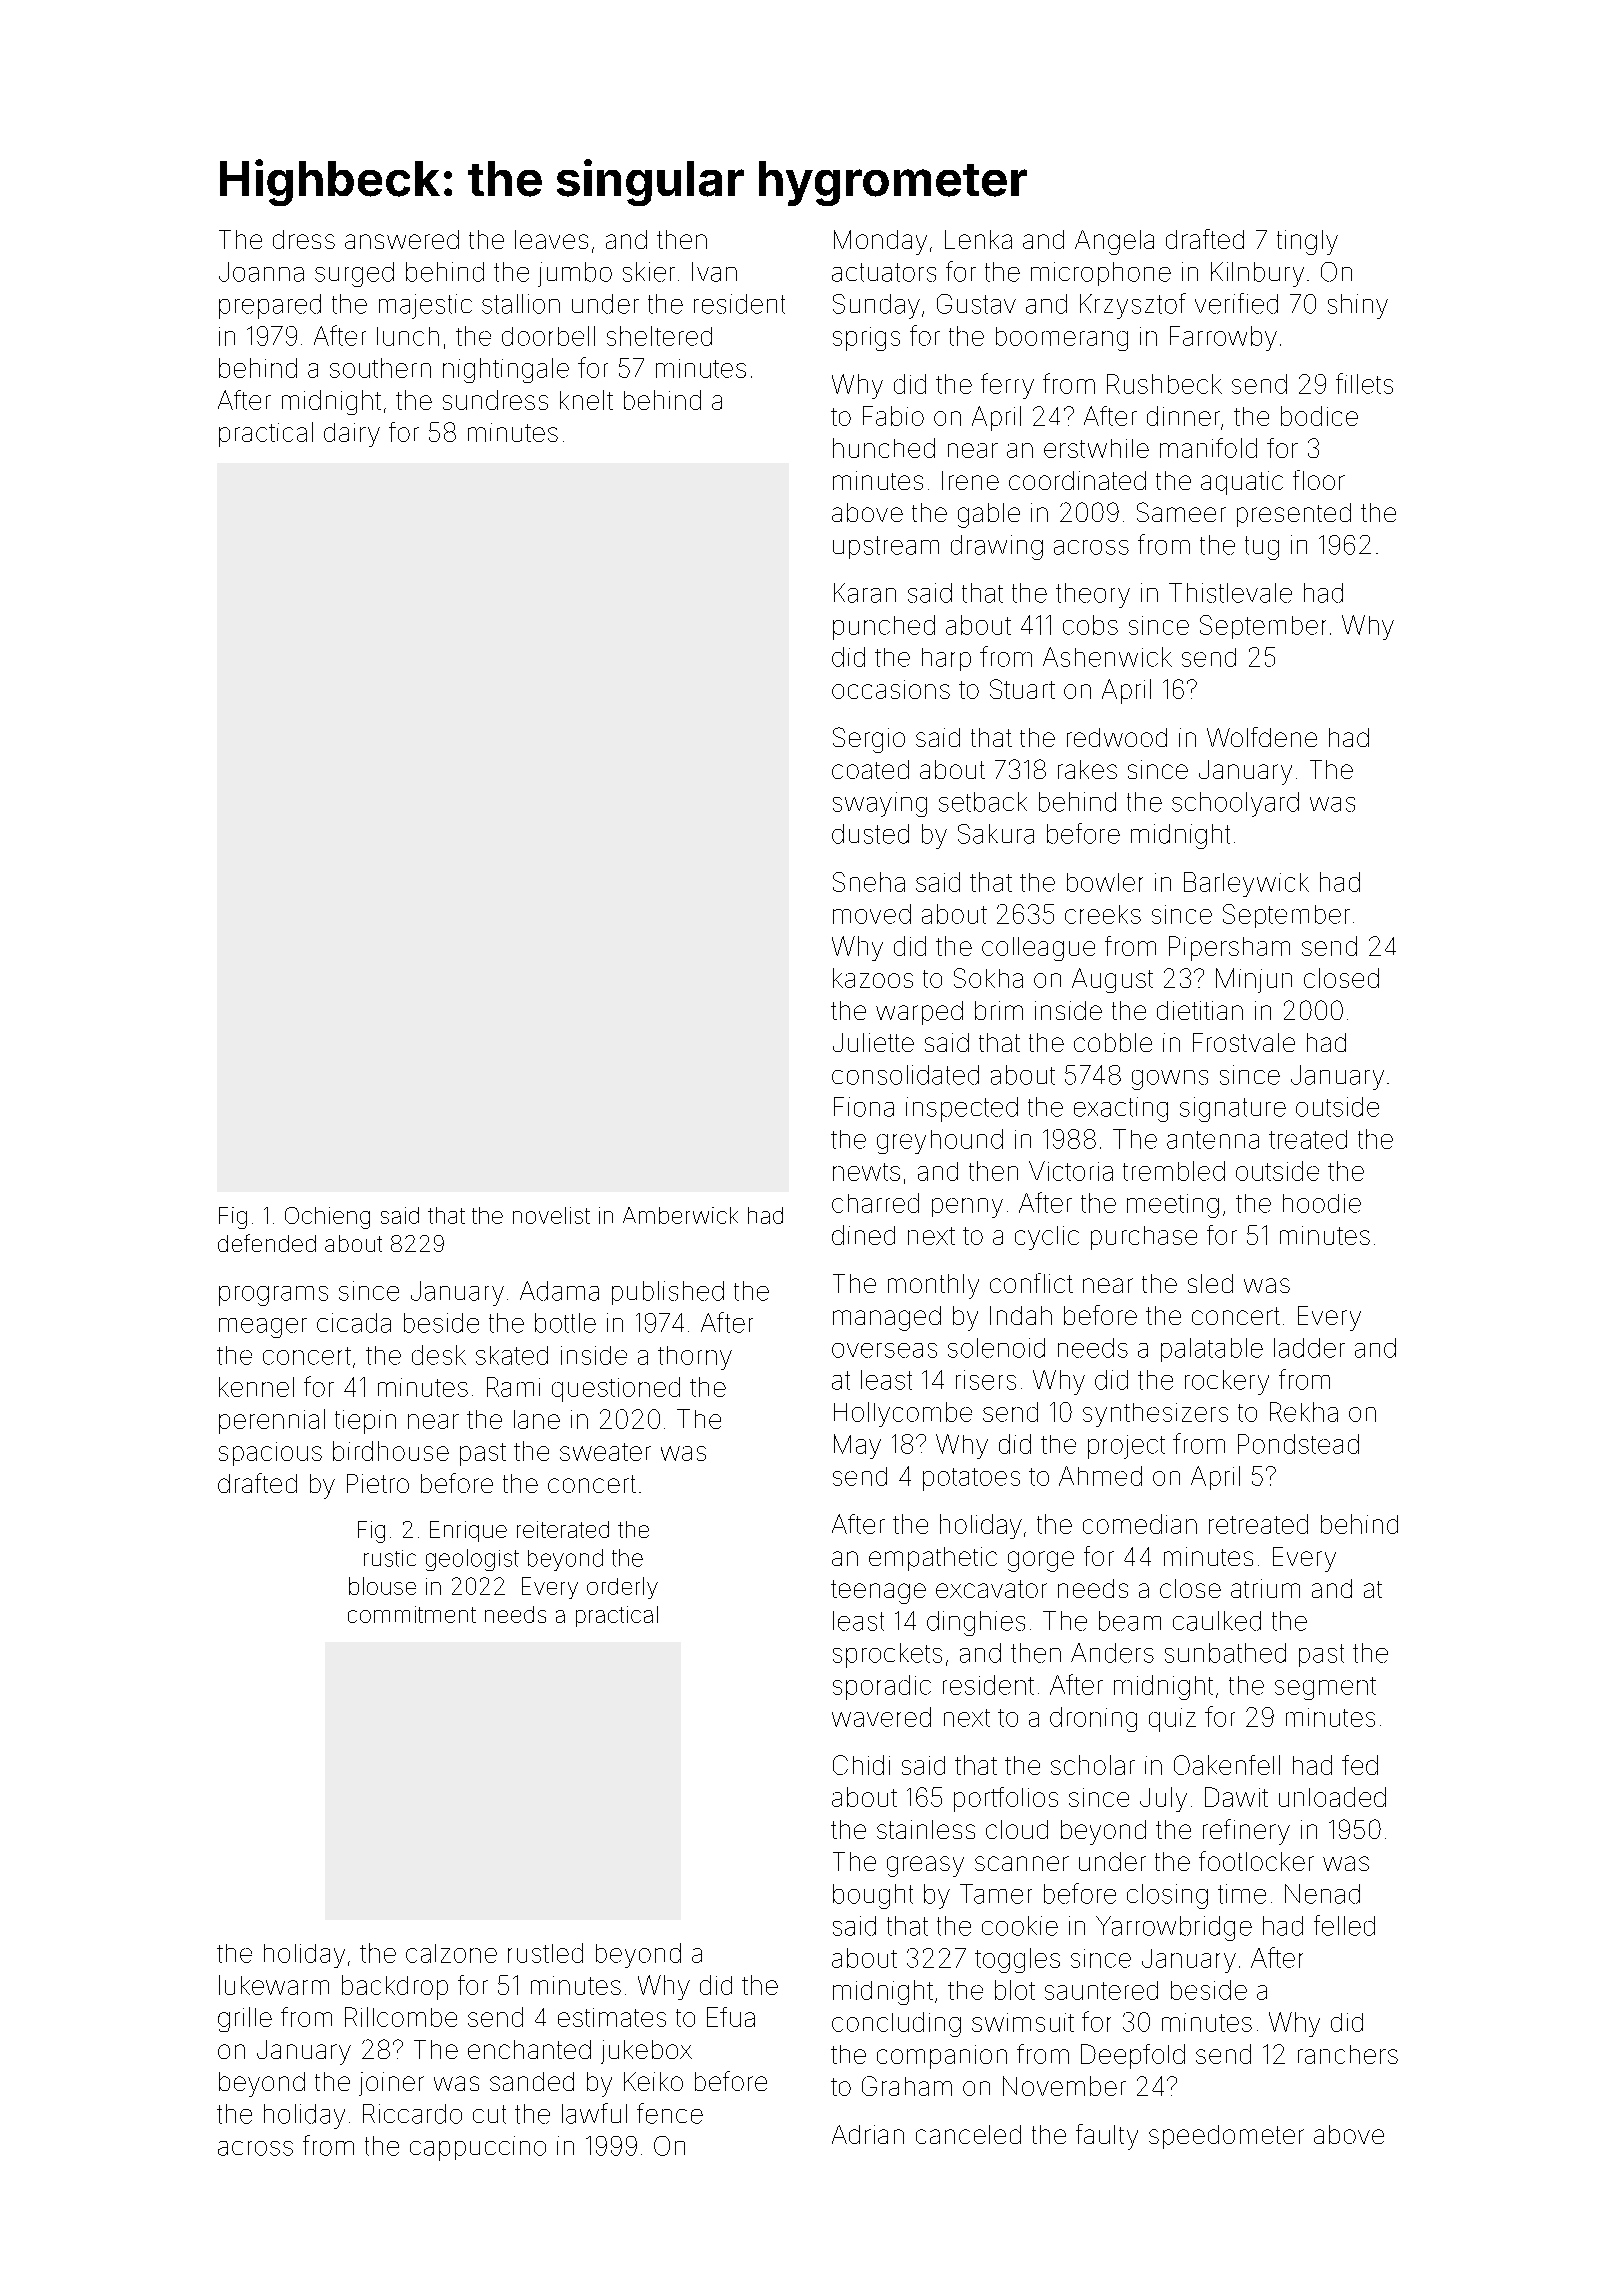 Image resolution: width=1620 pixels, height=2292 pixels. Describe the element at coordinates (976, 304) in the screenshot. I see `Gustav` at that location.
